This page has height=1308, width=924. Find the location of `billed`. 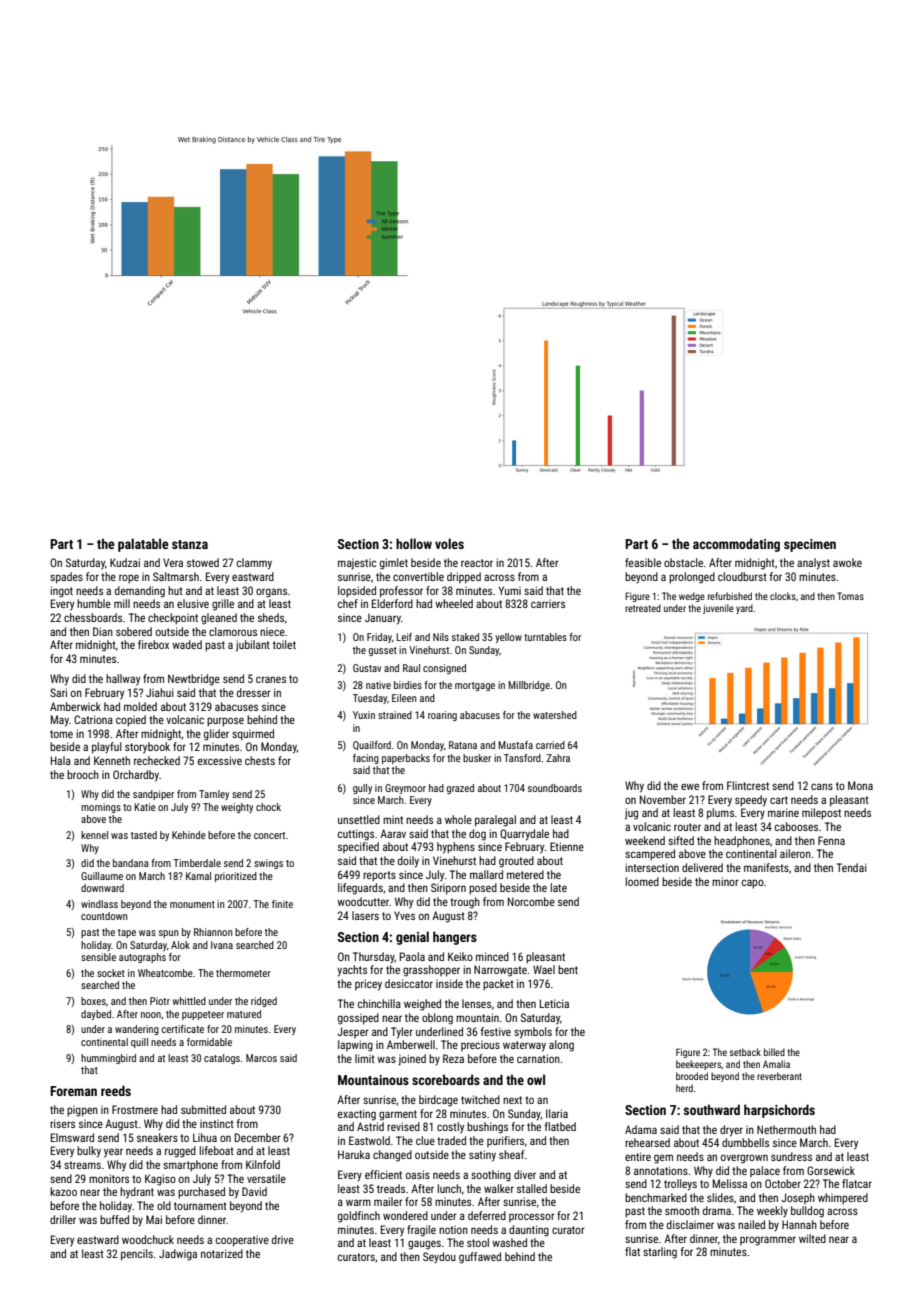

billed is located at coordinates (774, 1052).
